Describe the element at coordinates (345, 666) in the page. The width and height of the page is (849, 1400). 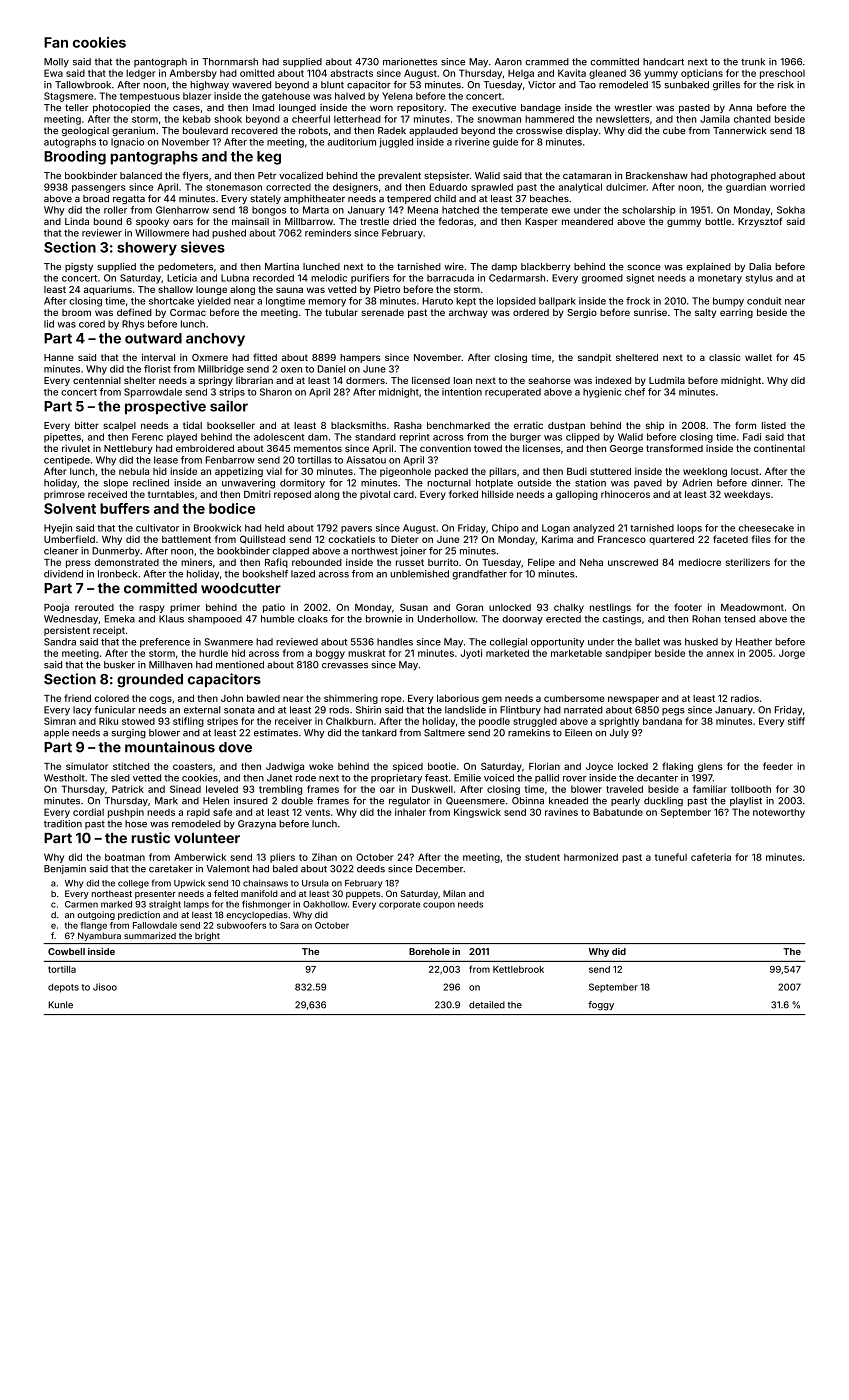
I see `crevasses` at that location.
